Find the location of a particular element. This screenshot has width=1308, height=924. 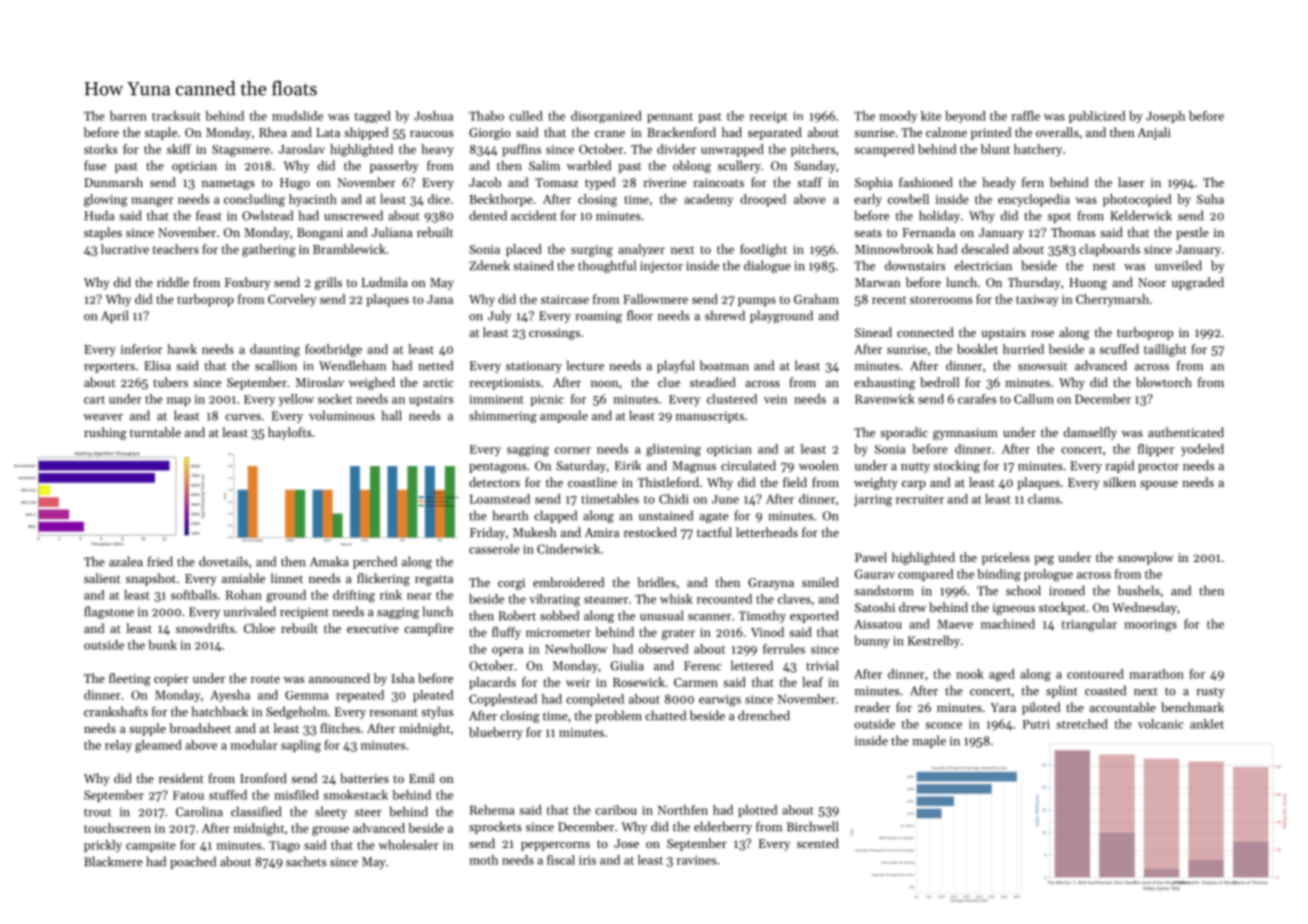

reader is located at coordinates (872, 707).
